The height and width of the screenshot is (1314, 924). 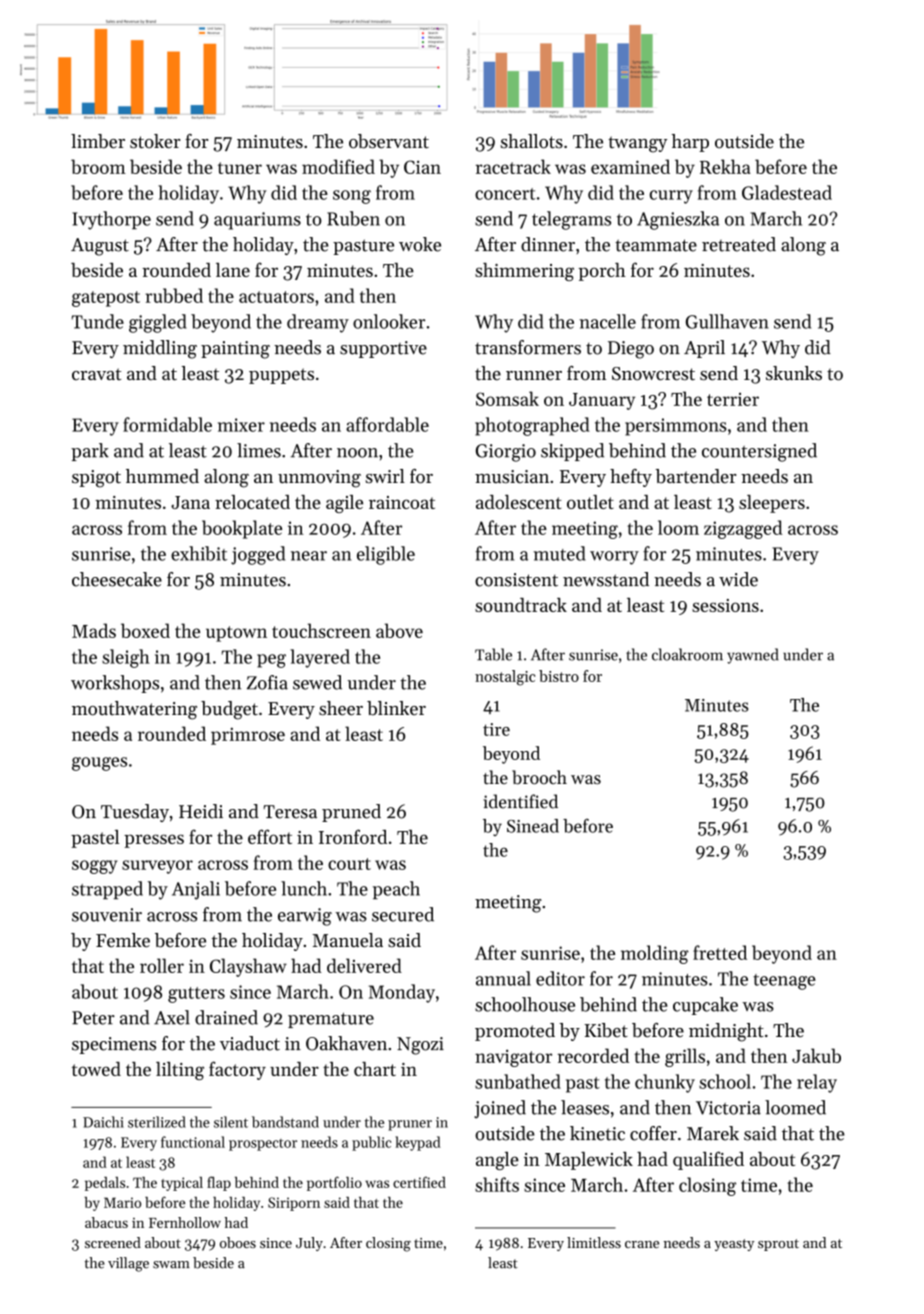 What do you see at coordinates (532, 141) in the screenshot?
I see `shallots` at bounding box center [532, 141].
